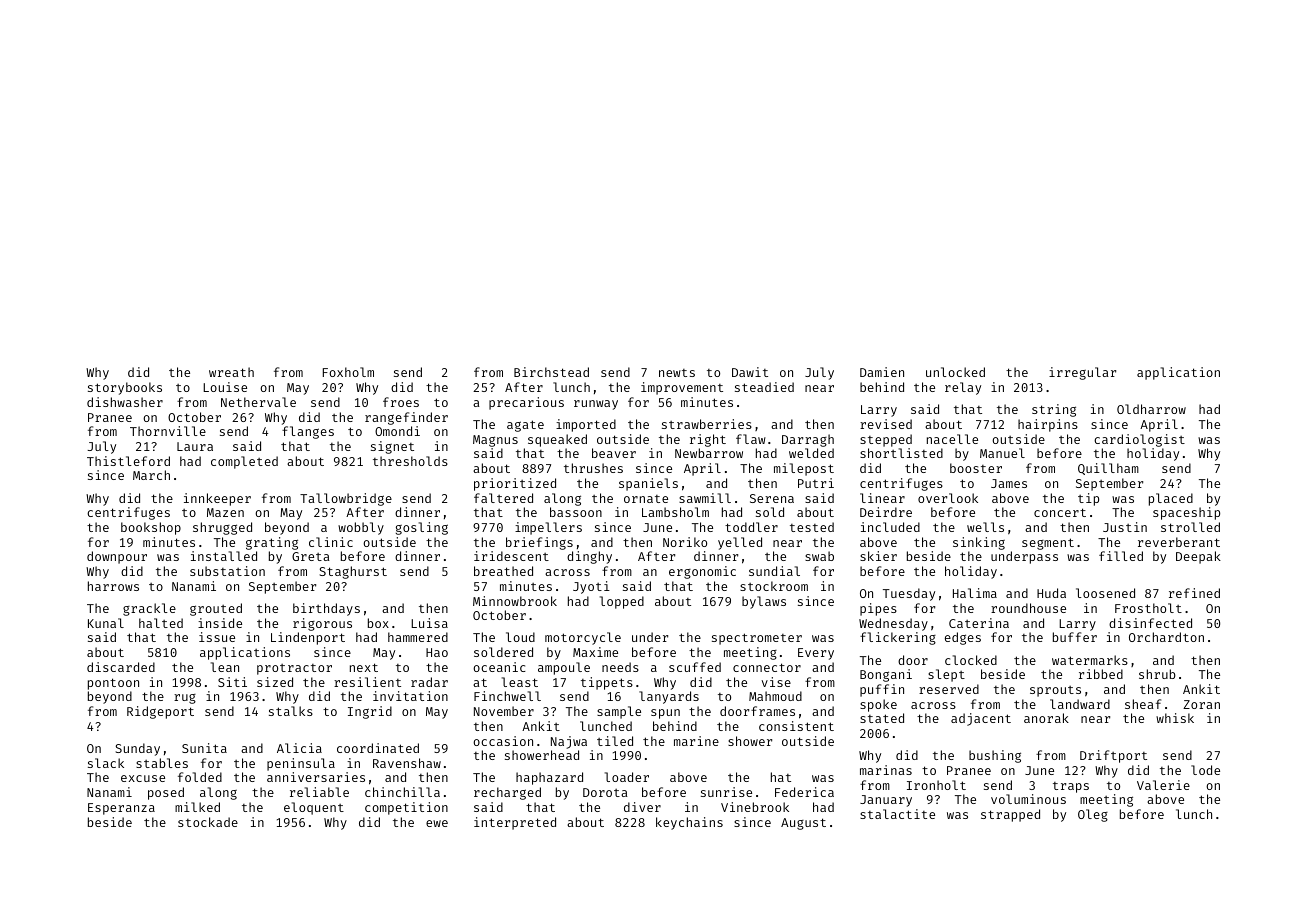 This screenshot has height=924, width=1308. Describe the element at coordinates (231, 372) in the screenshot. I see `wreath` at that location.
